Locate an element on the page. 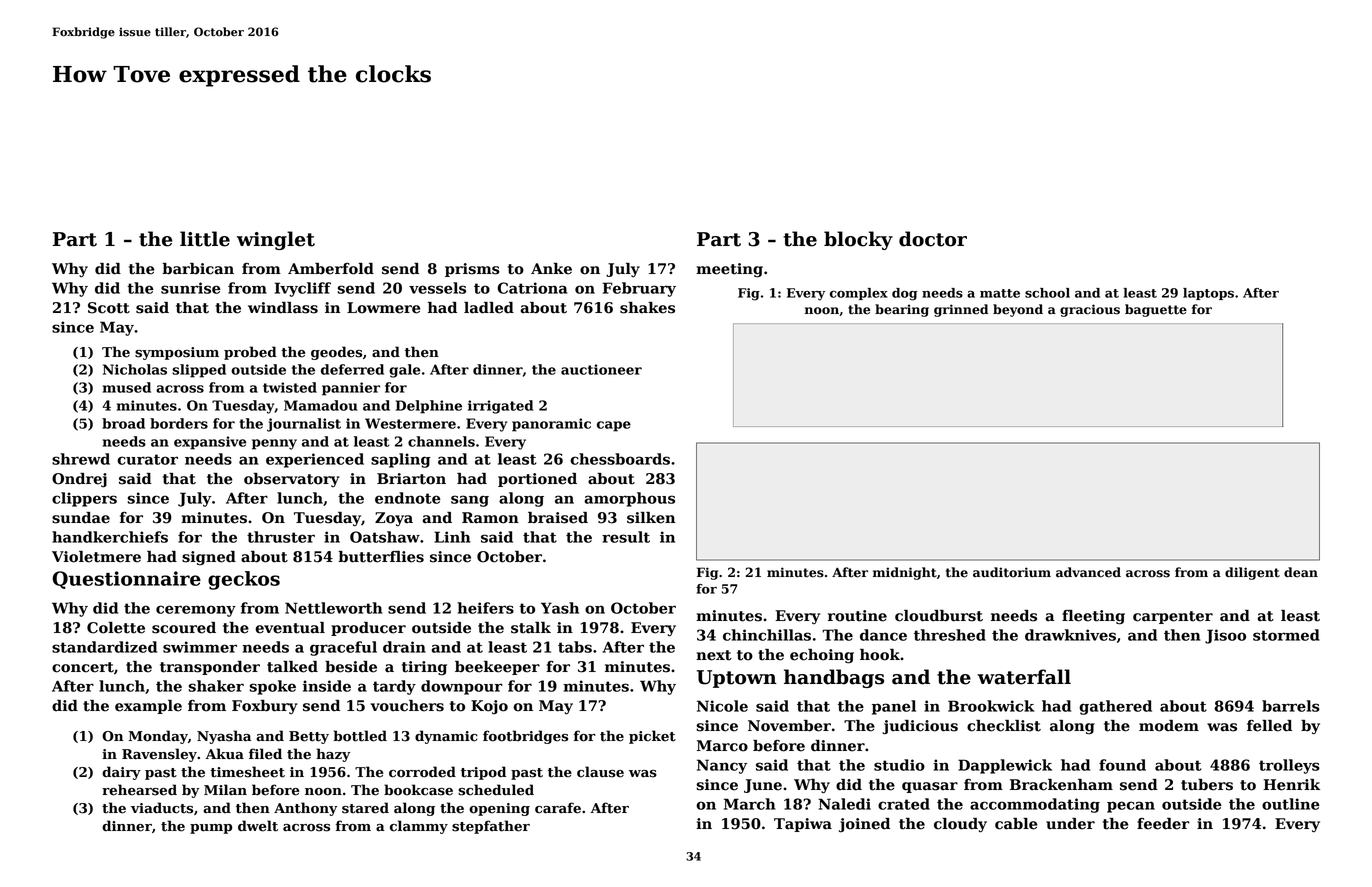 The width and height of the document is (1372, 887). feeder is located at coordinates (1163, 824).
